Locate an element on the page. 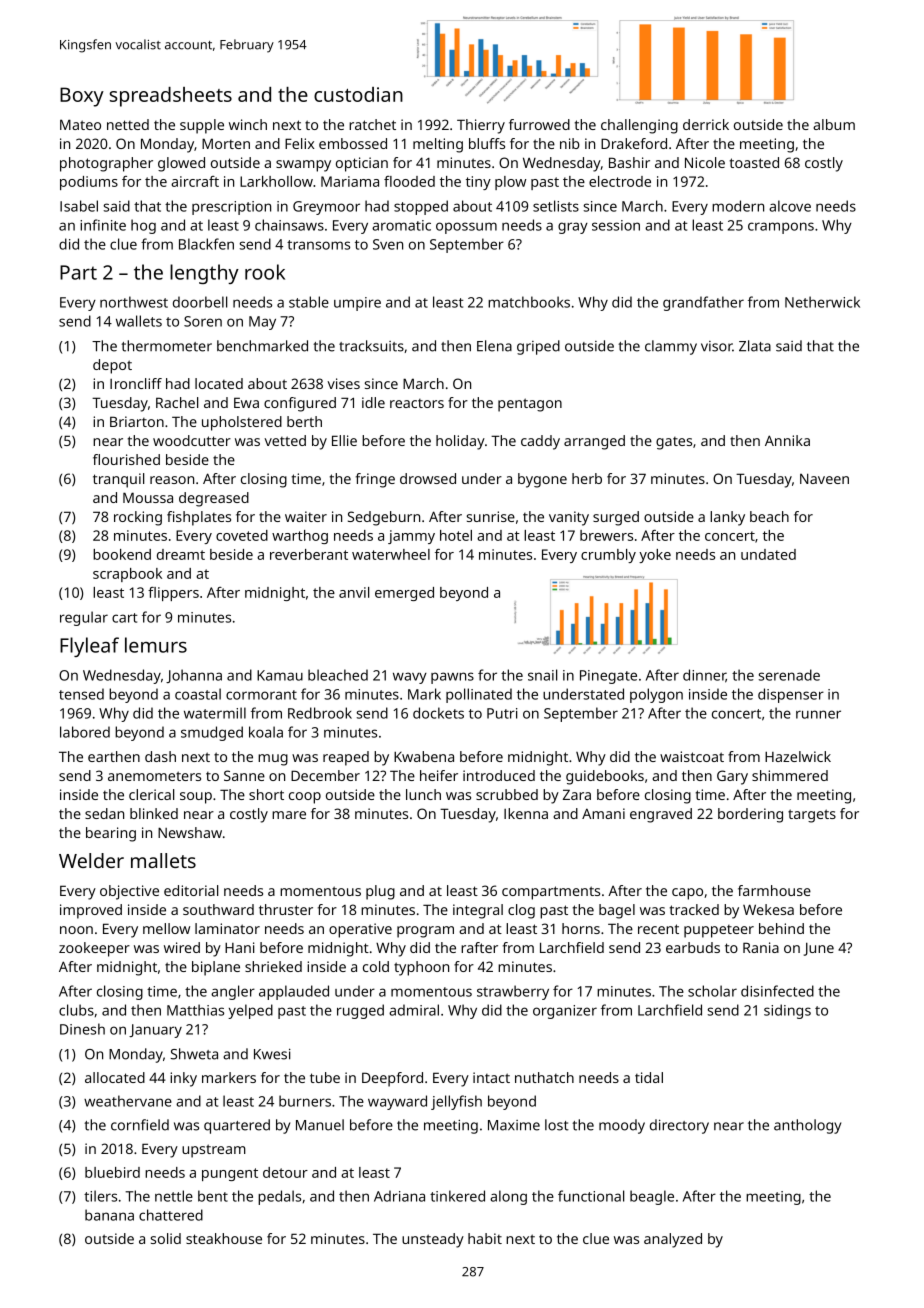  tracked is located at coordinates (694, 909).
